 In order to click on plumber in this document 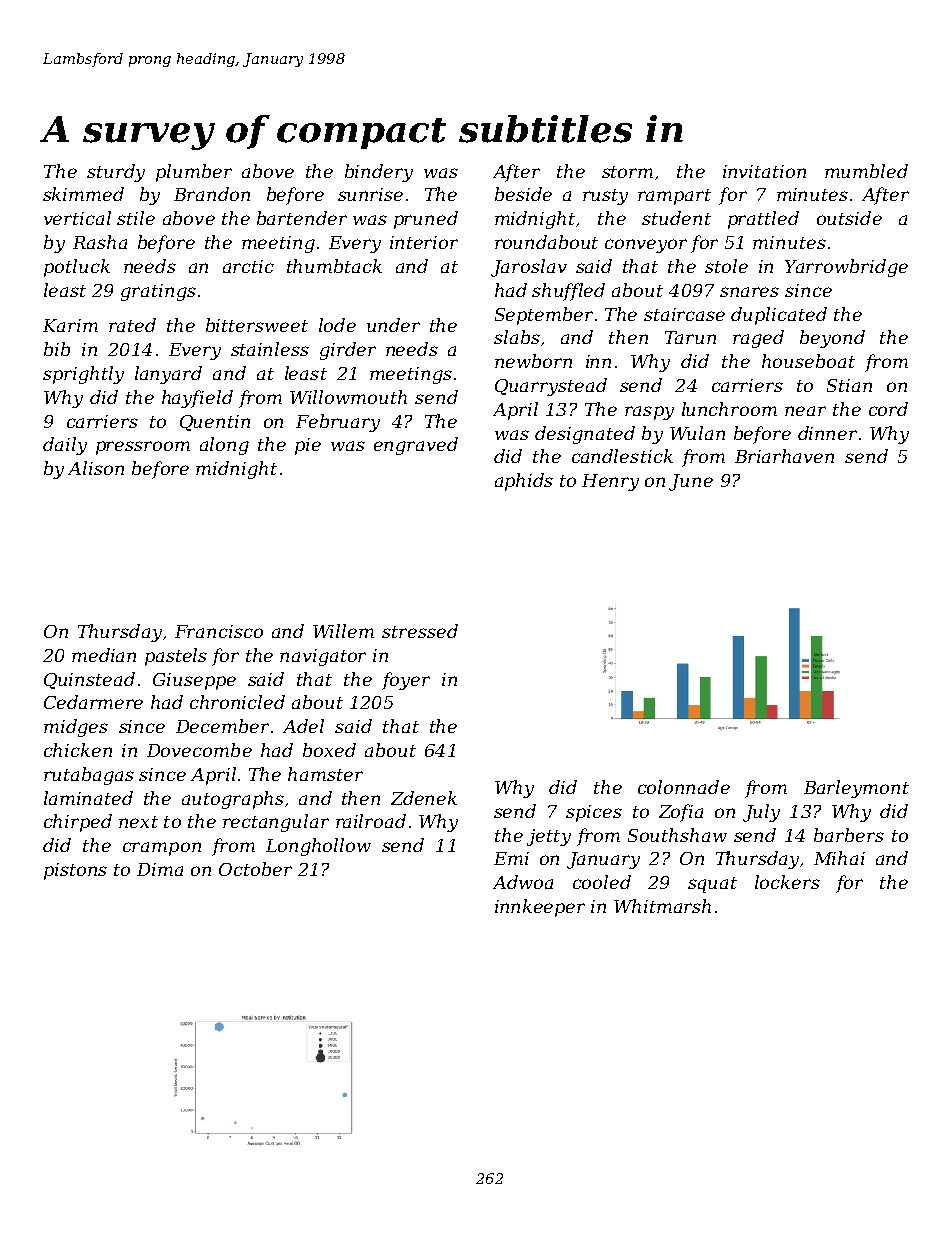, I will do `click(194, 173)`.
